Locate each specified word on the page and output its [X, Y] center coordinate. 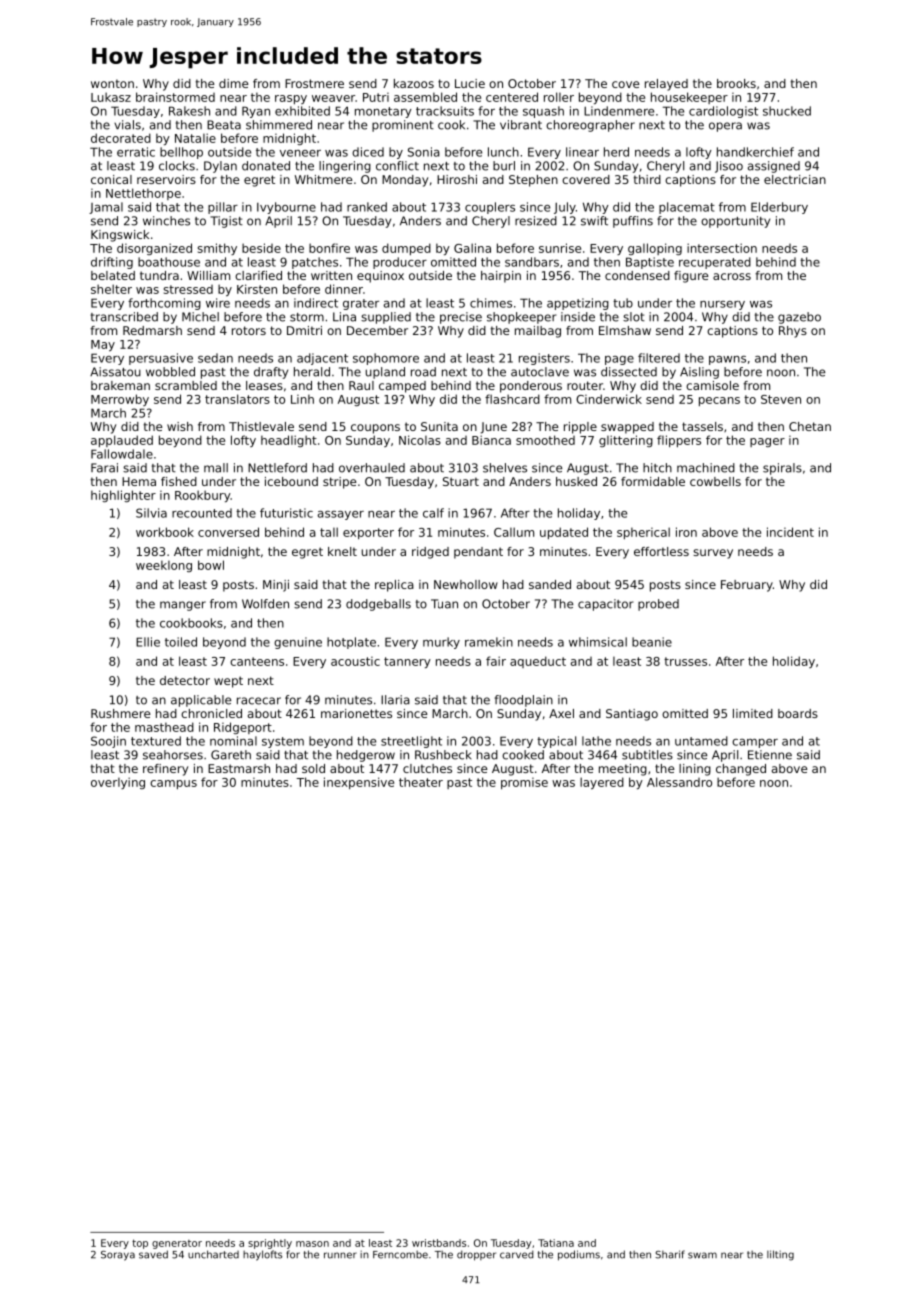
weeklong [164, 566]
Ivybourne [286, 208]
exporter [368, 533]
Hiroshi [457, 179]
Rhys [793, 332]
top [140, 1244]
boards [798, 713]
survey [713, 554]
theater [421, 782]
